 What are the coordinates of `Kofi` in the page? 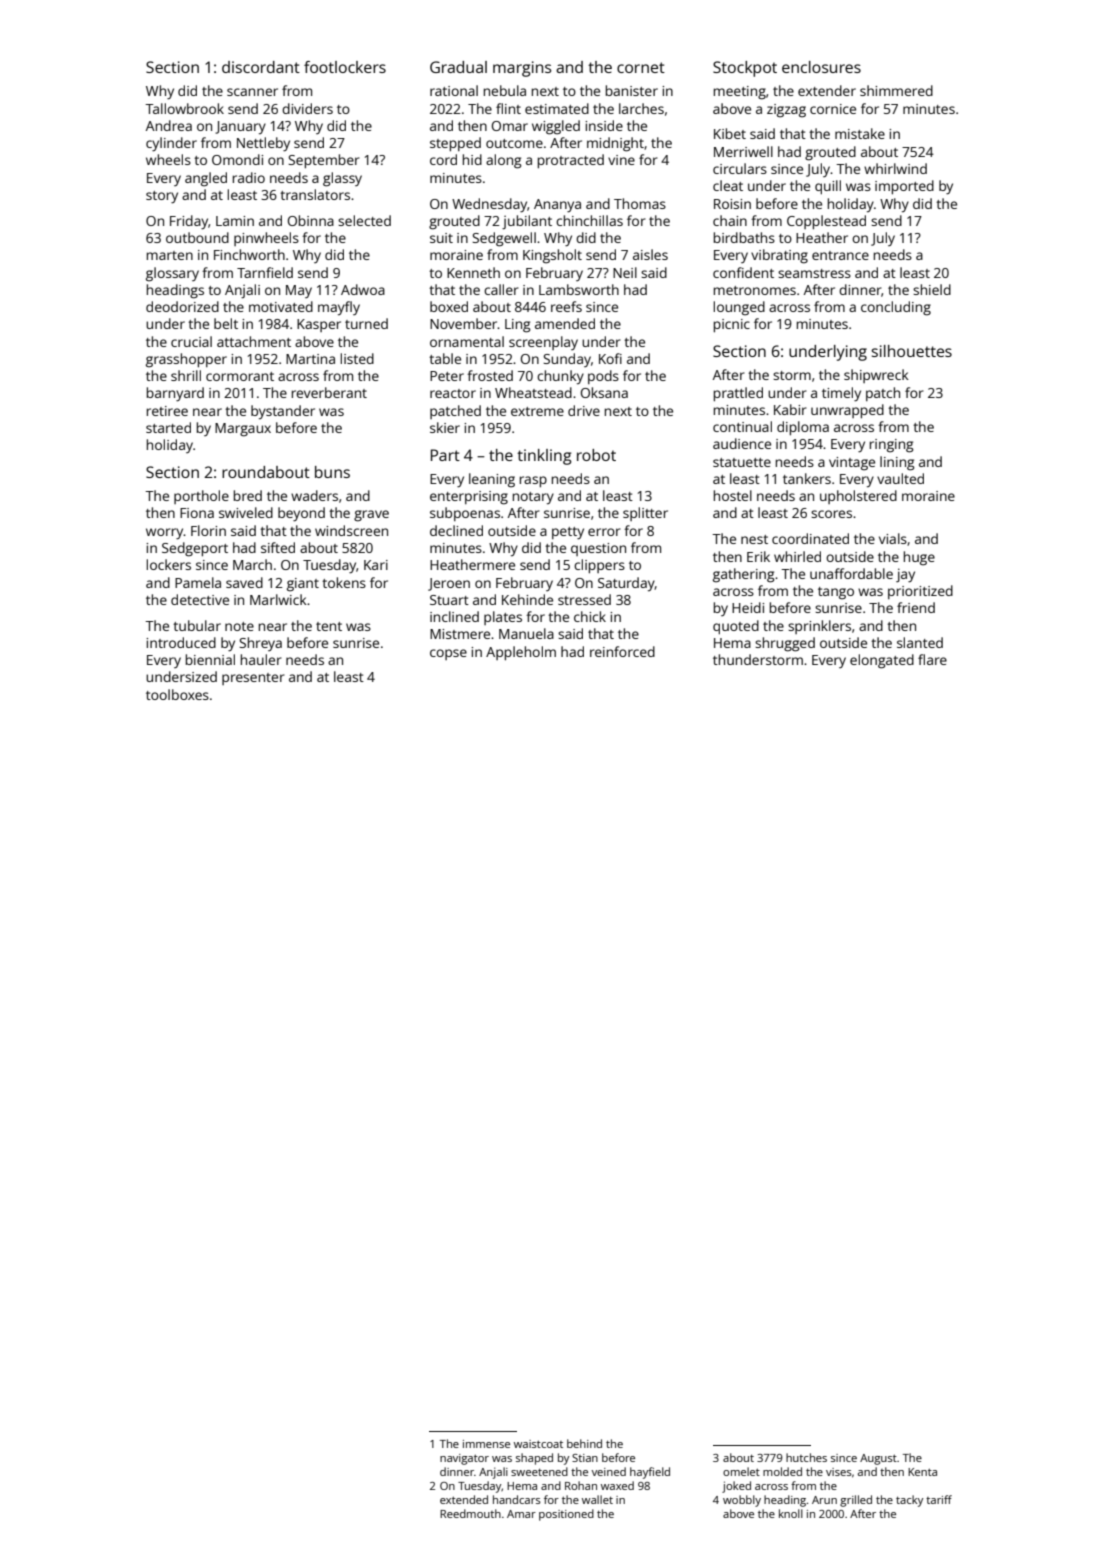 It's located at (610, 358).
